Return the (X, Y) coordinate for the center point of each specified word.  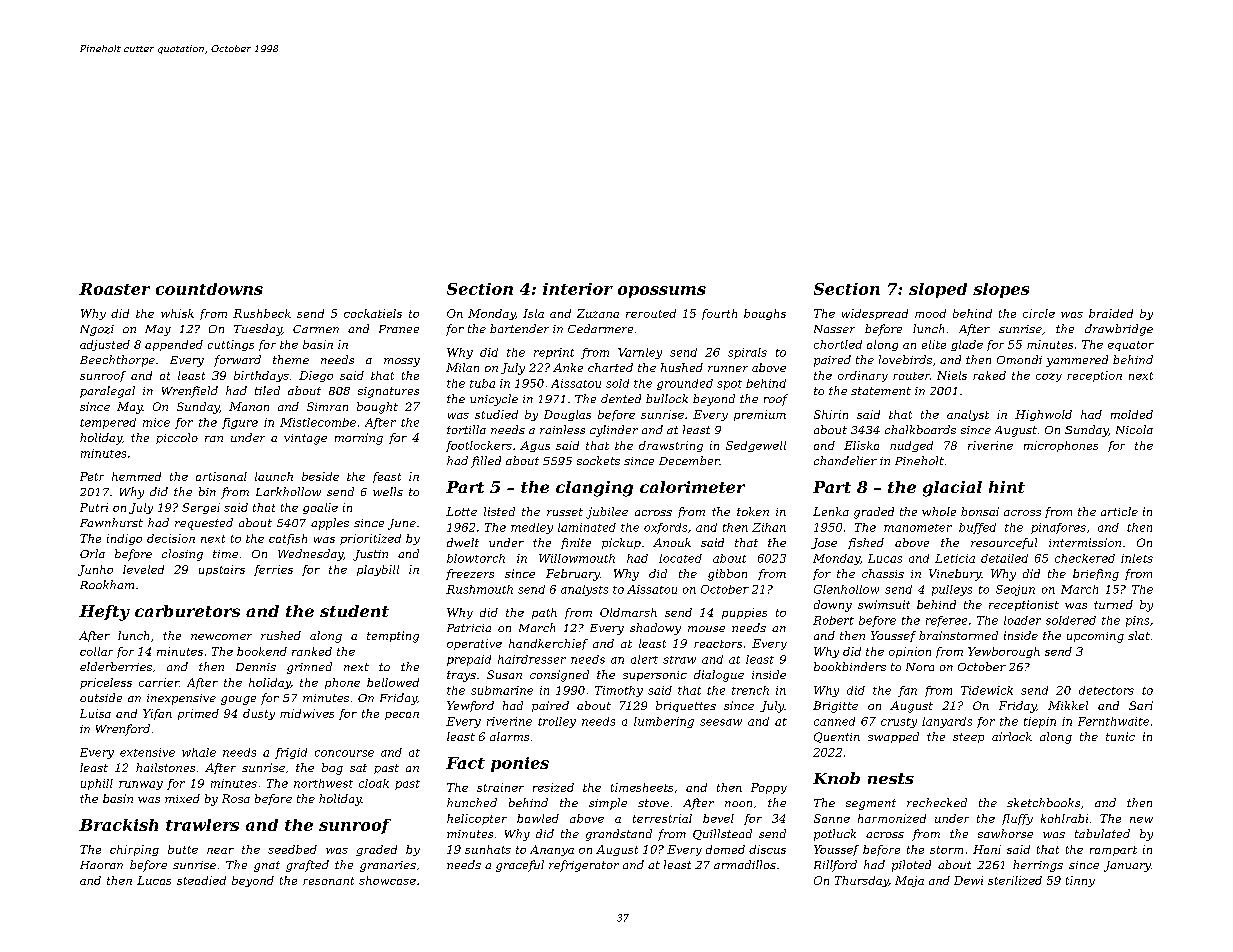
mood (930, 313)
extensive (147, 752)
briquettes (686, 706)
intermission (1085, 542)
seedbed (292, 849)
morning (359, 439)
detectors (1106, 690)
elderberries (116, 666)
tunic (1120, 736)
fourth (719, 314)
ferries (273, 570)
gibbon (727, 575)
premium (760, 415)
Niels (952, 375)
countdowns (209, 289)
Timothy (619, 691)
